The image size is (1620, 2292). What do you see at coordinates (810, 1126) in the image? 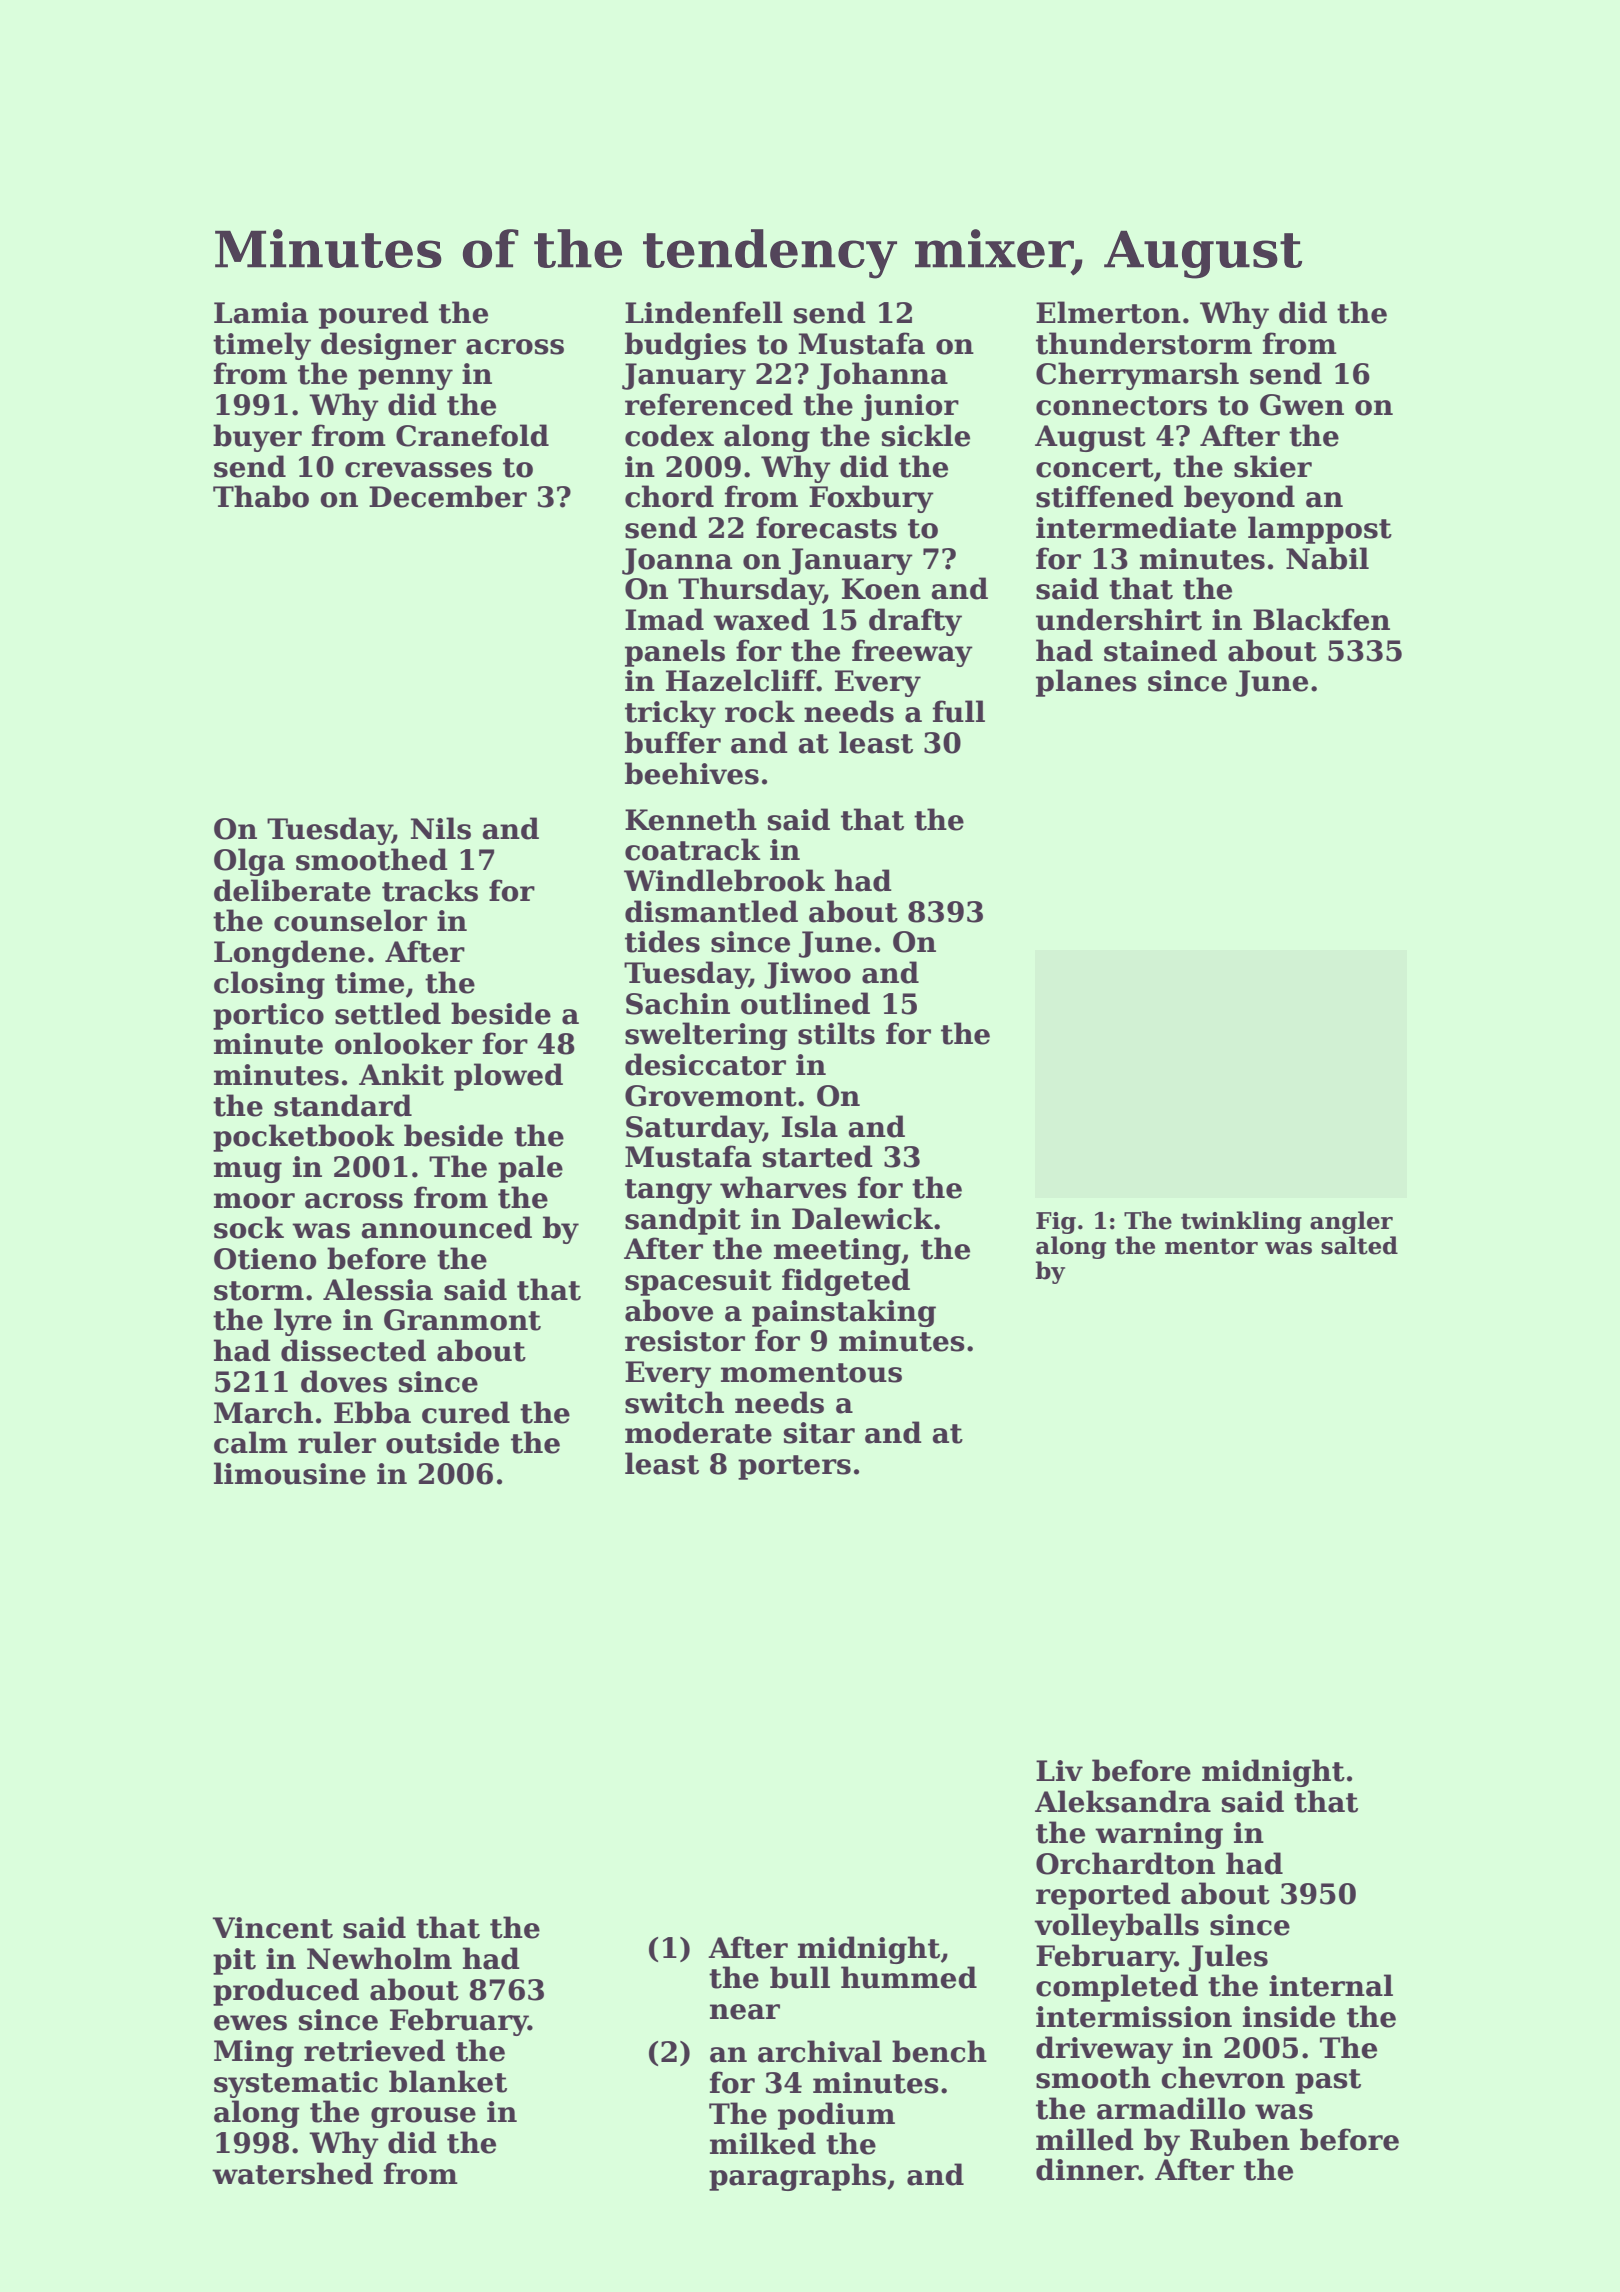
I see `Isla` at bounding box center [810, 1126].
